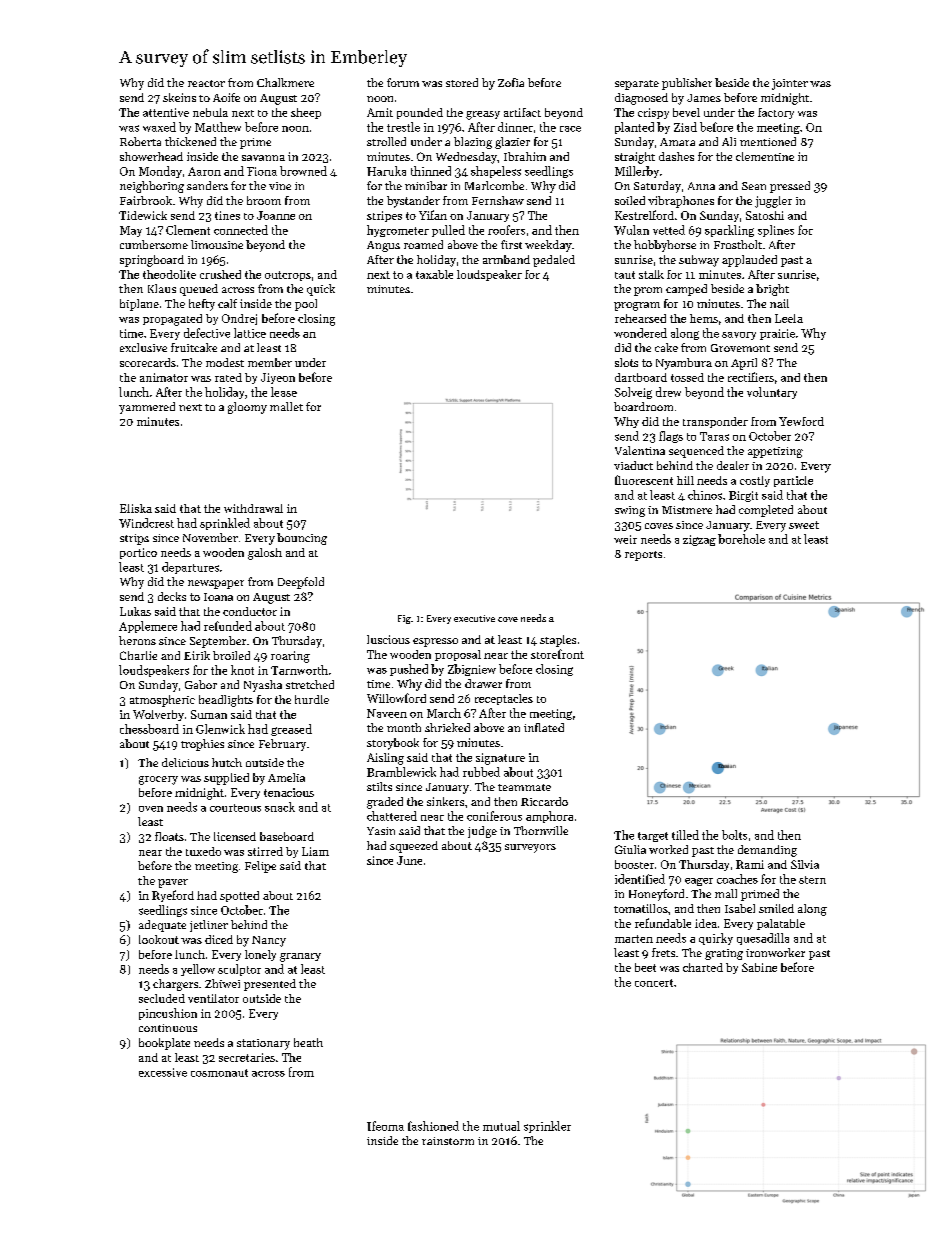 The image size is (952, 1233). Describe the element at coordinates (501, 1126) in the screenshot. I see `mutual` at that location.
